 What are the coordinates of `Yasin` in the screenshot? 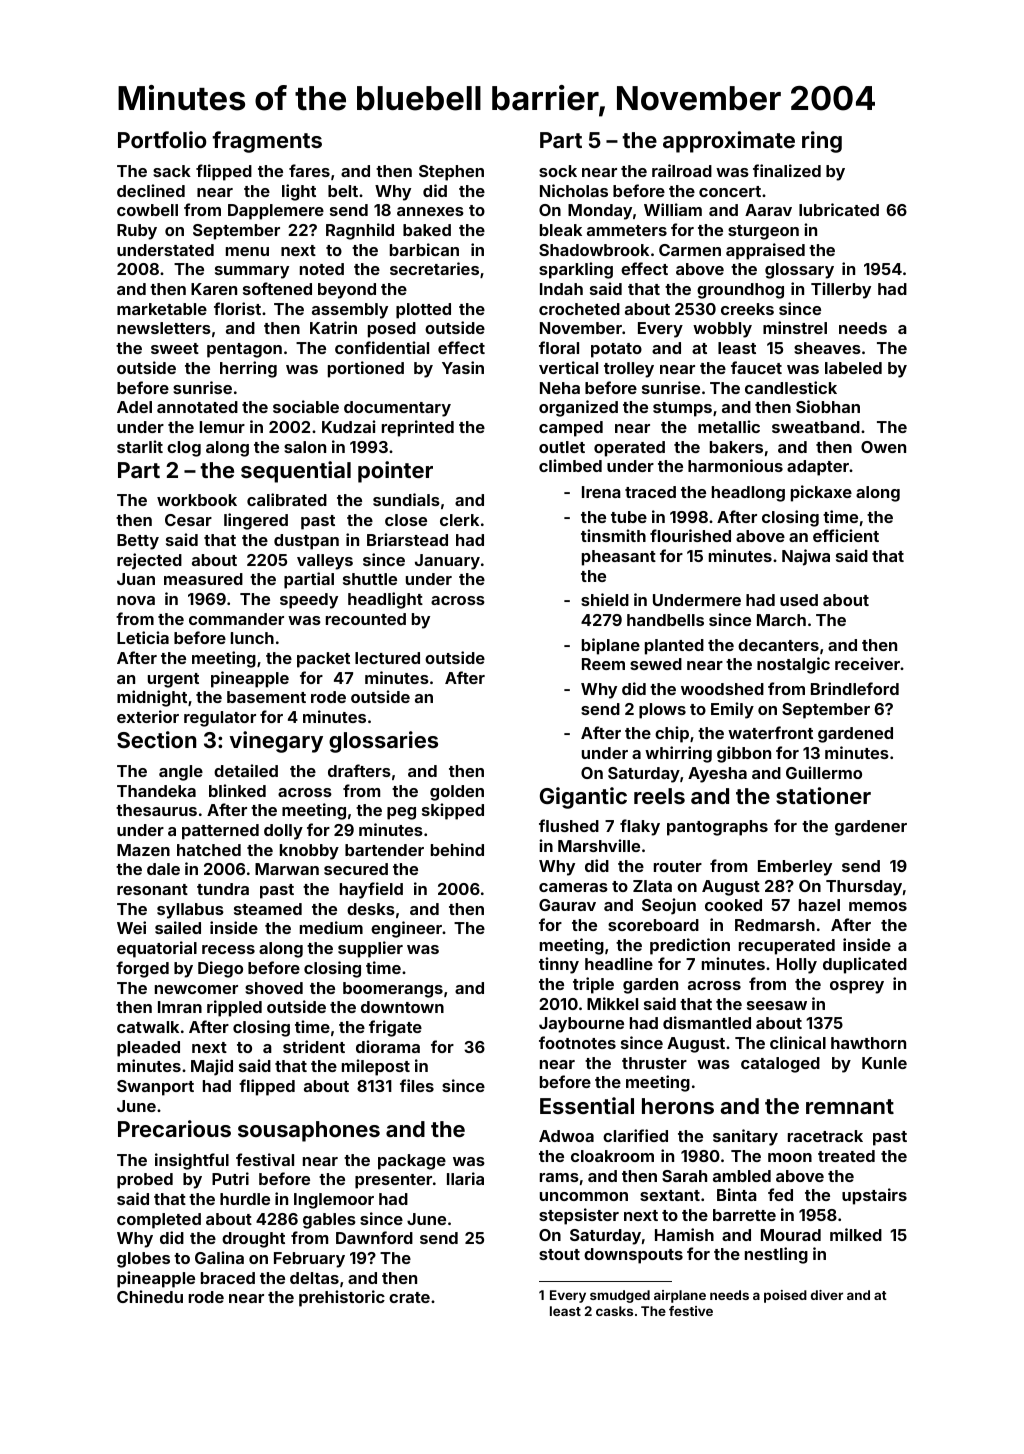 It's located at (463, 367).
